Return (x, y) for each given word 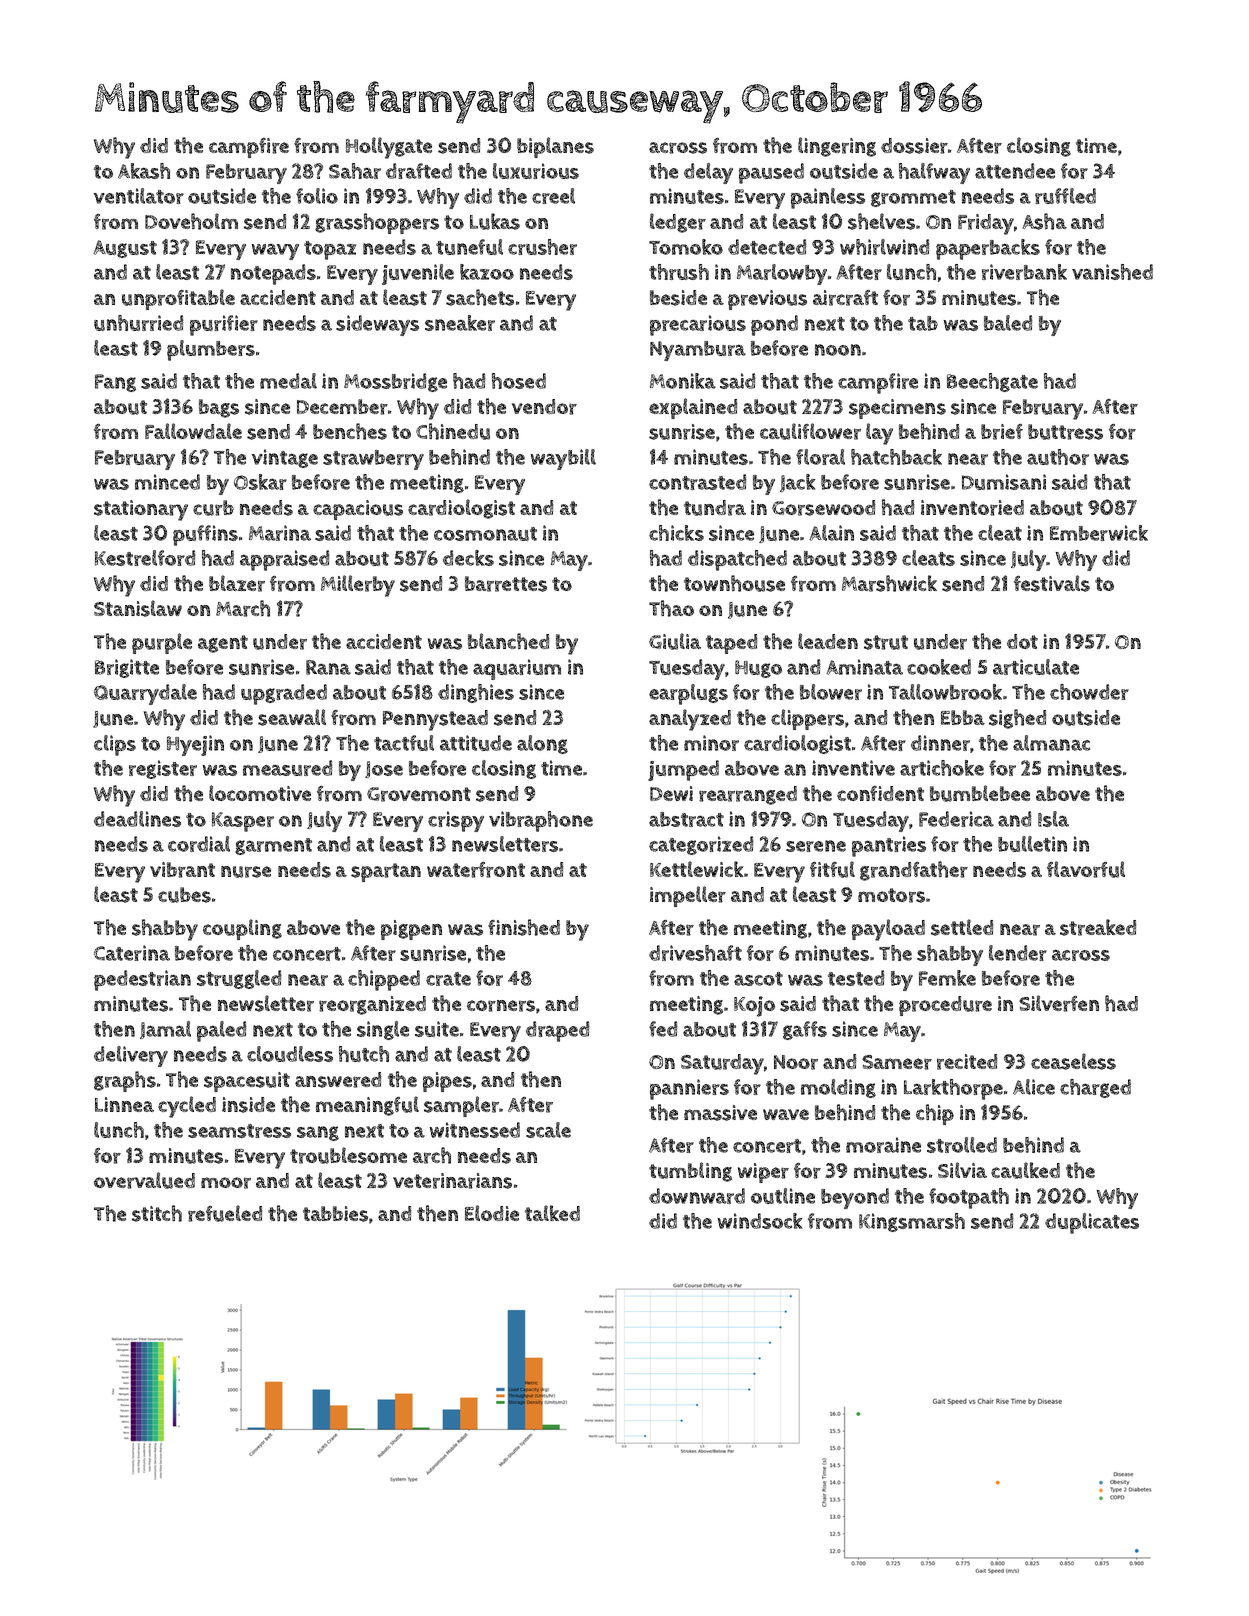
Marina (280, 533)
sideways (377, 325)
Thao (671, 608)
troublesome (348, 1155)
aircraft (845, 298)
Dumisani (1004, 482)
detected (767, 247)
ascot (758, 979)
